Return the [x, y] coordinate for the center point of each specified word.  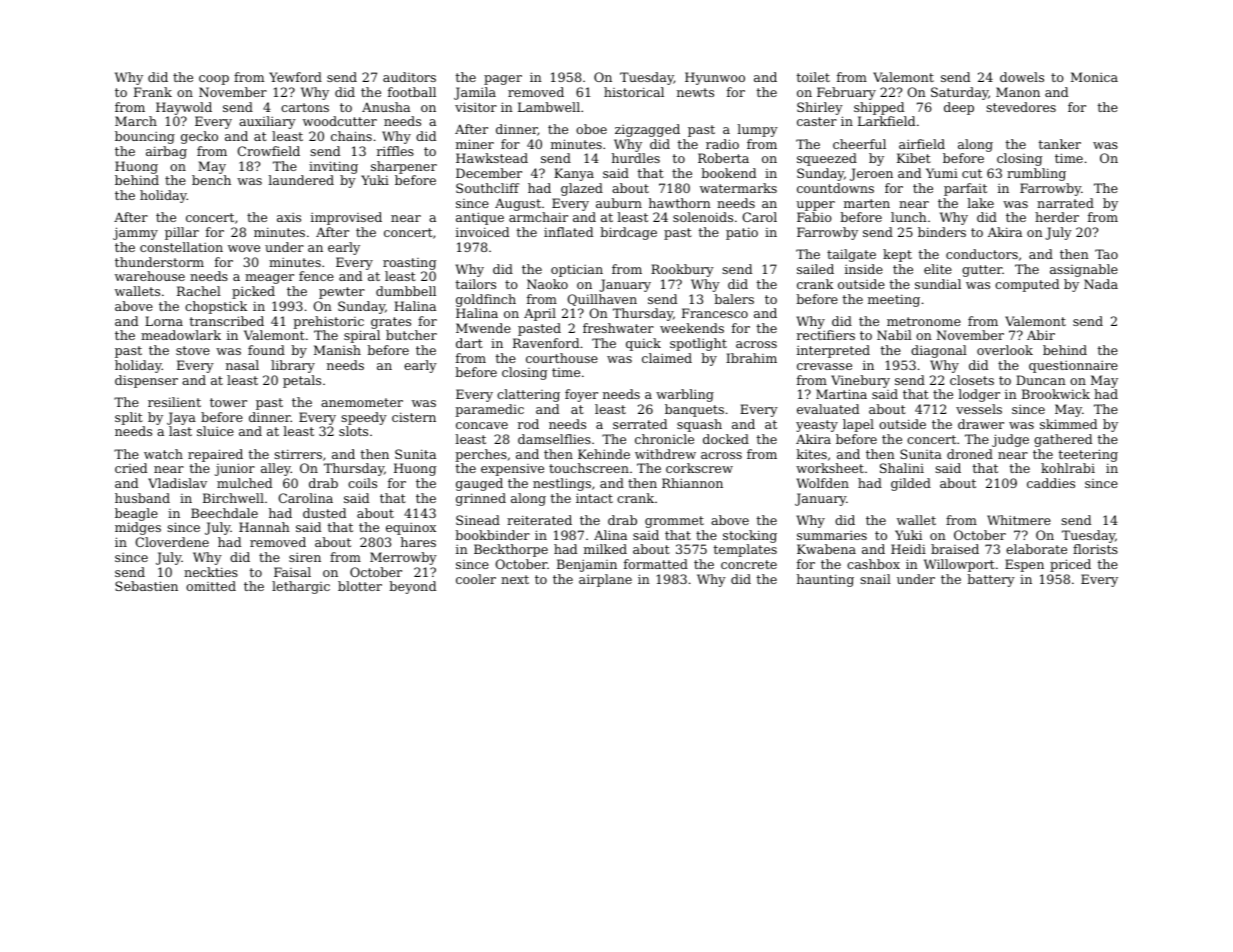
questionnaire [1073, 366]
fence [316, 276]
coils [362, 483]
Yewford [295, 77]
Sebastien [146, 586]
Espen [1024, 565]
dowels [1022, 77]
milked [605, 549]
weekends [692, 328]
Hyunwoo [715, 78]
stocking [750, 536]
